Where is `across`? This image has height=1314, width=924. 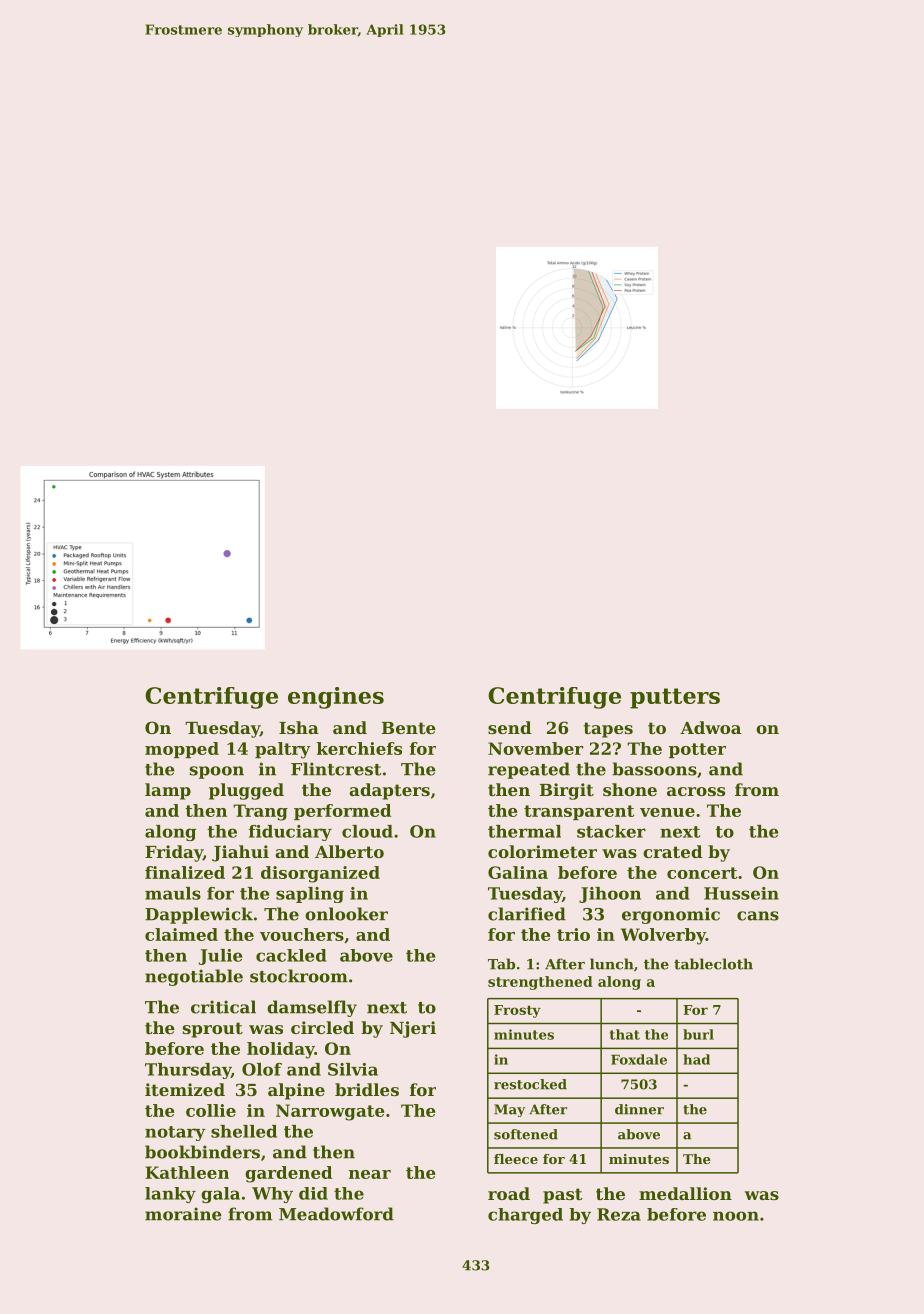 across is located at coordinates (696, 791).
